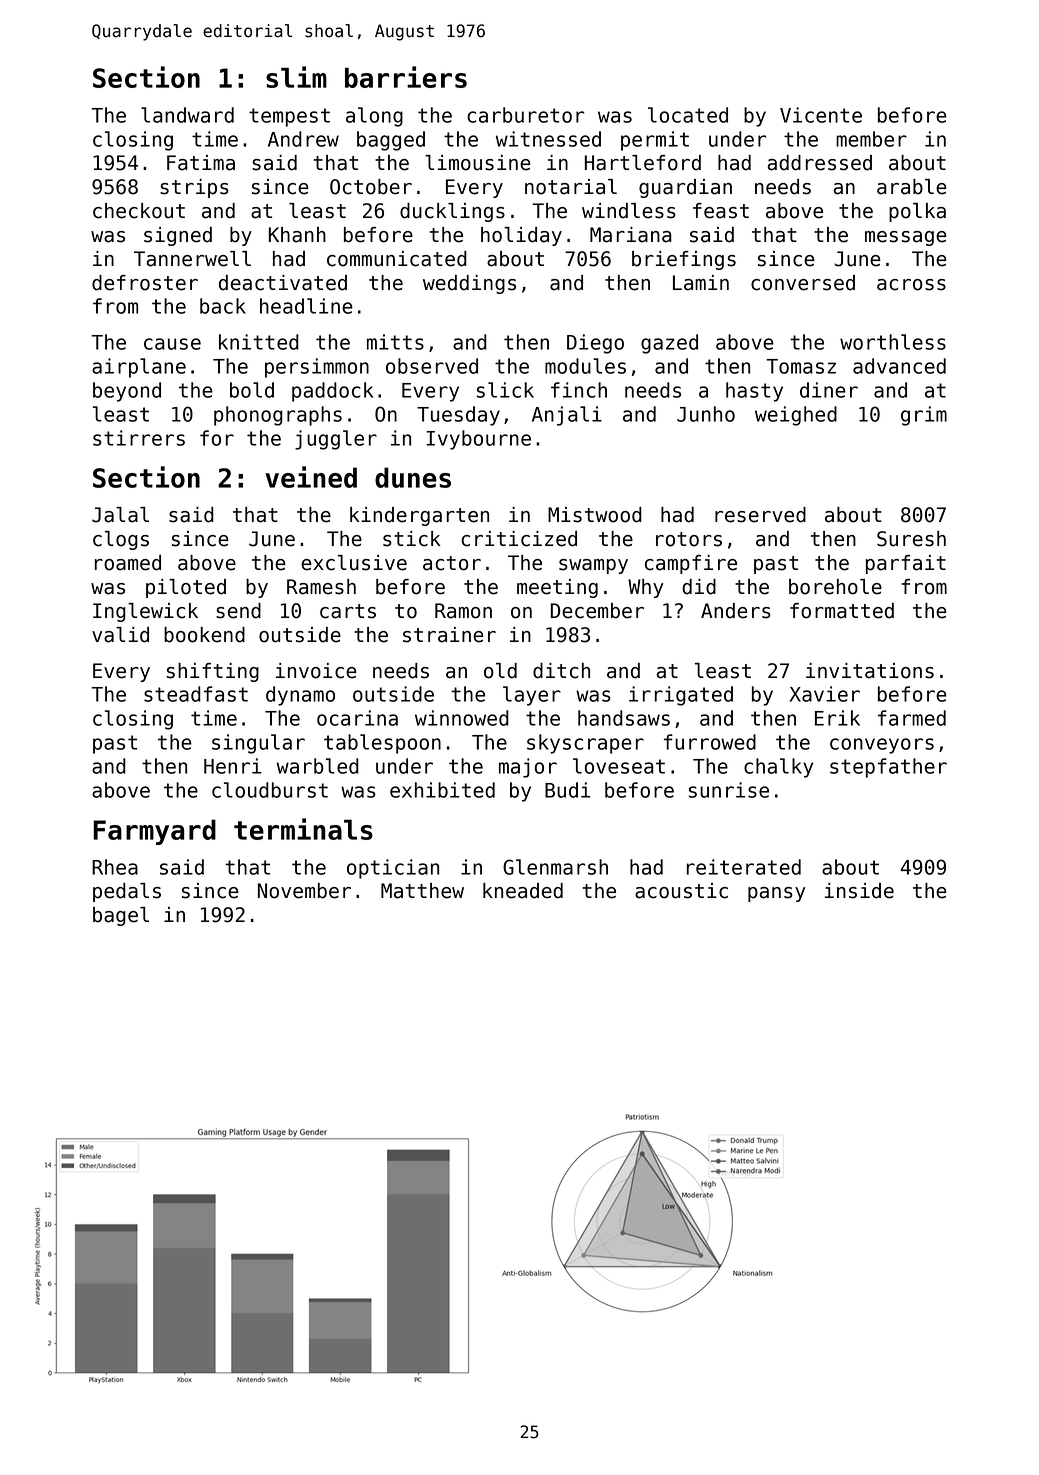 The width and height of the image is (1039, 1475). What do you see at coordinates (296, 77) in the image?
I see `slim` at bounding box center [296, 77].
